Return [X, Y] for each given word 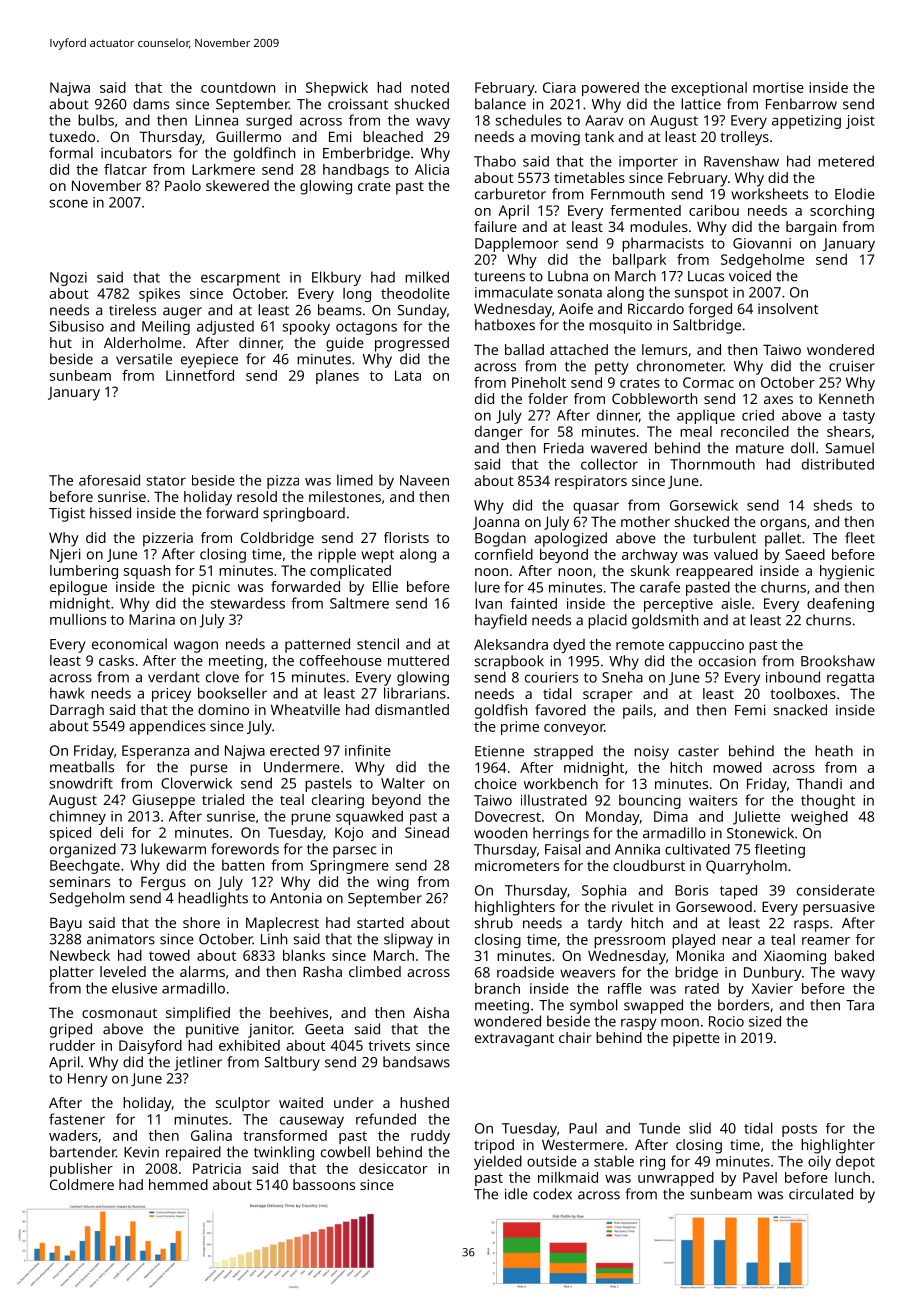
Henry [88, 1080]
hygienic [847, 572]
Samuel [849, 448]
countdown [238, 87]
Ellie [385, 586]
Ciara [559, 87]
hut [61, 342]
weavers [587, 973]
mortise [778, 87]
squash [147, 572]
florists [406, 537]
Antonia [296, 898]
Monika [700, 955]
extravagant [514, 1040]
